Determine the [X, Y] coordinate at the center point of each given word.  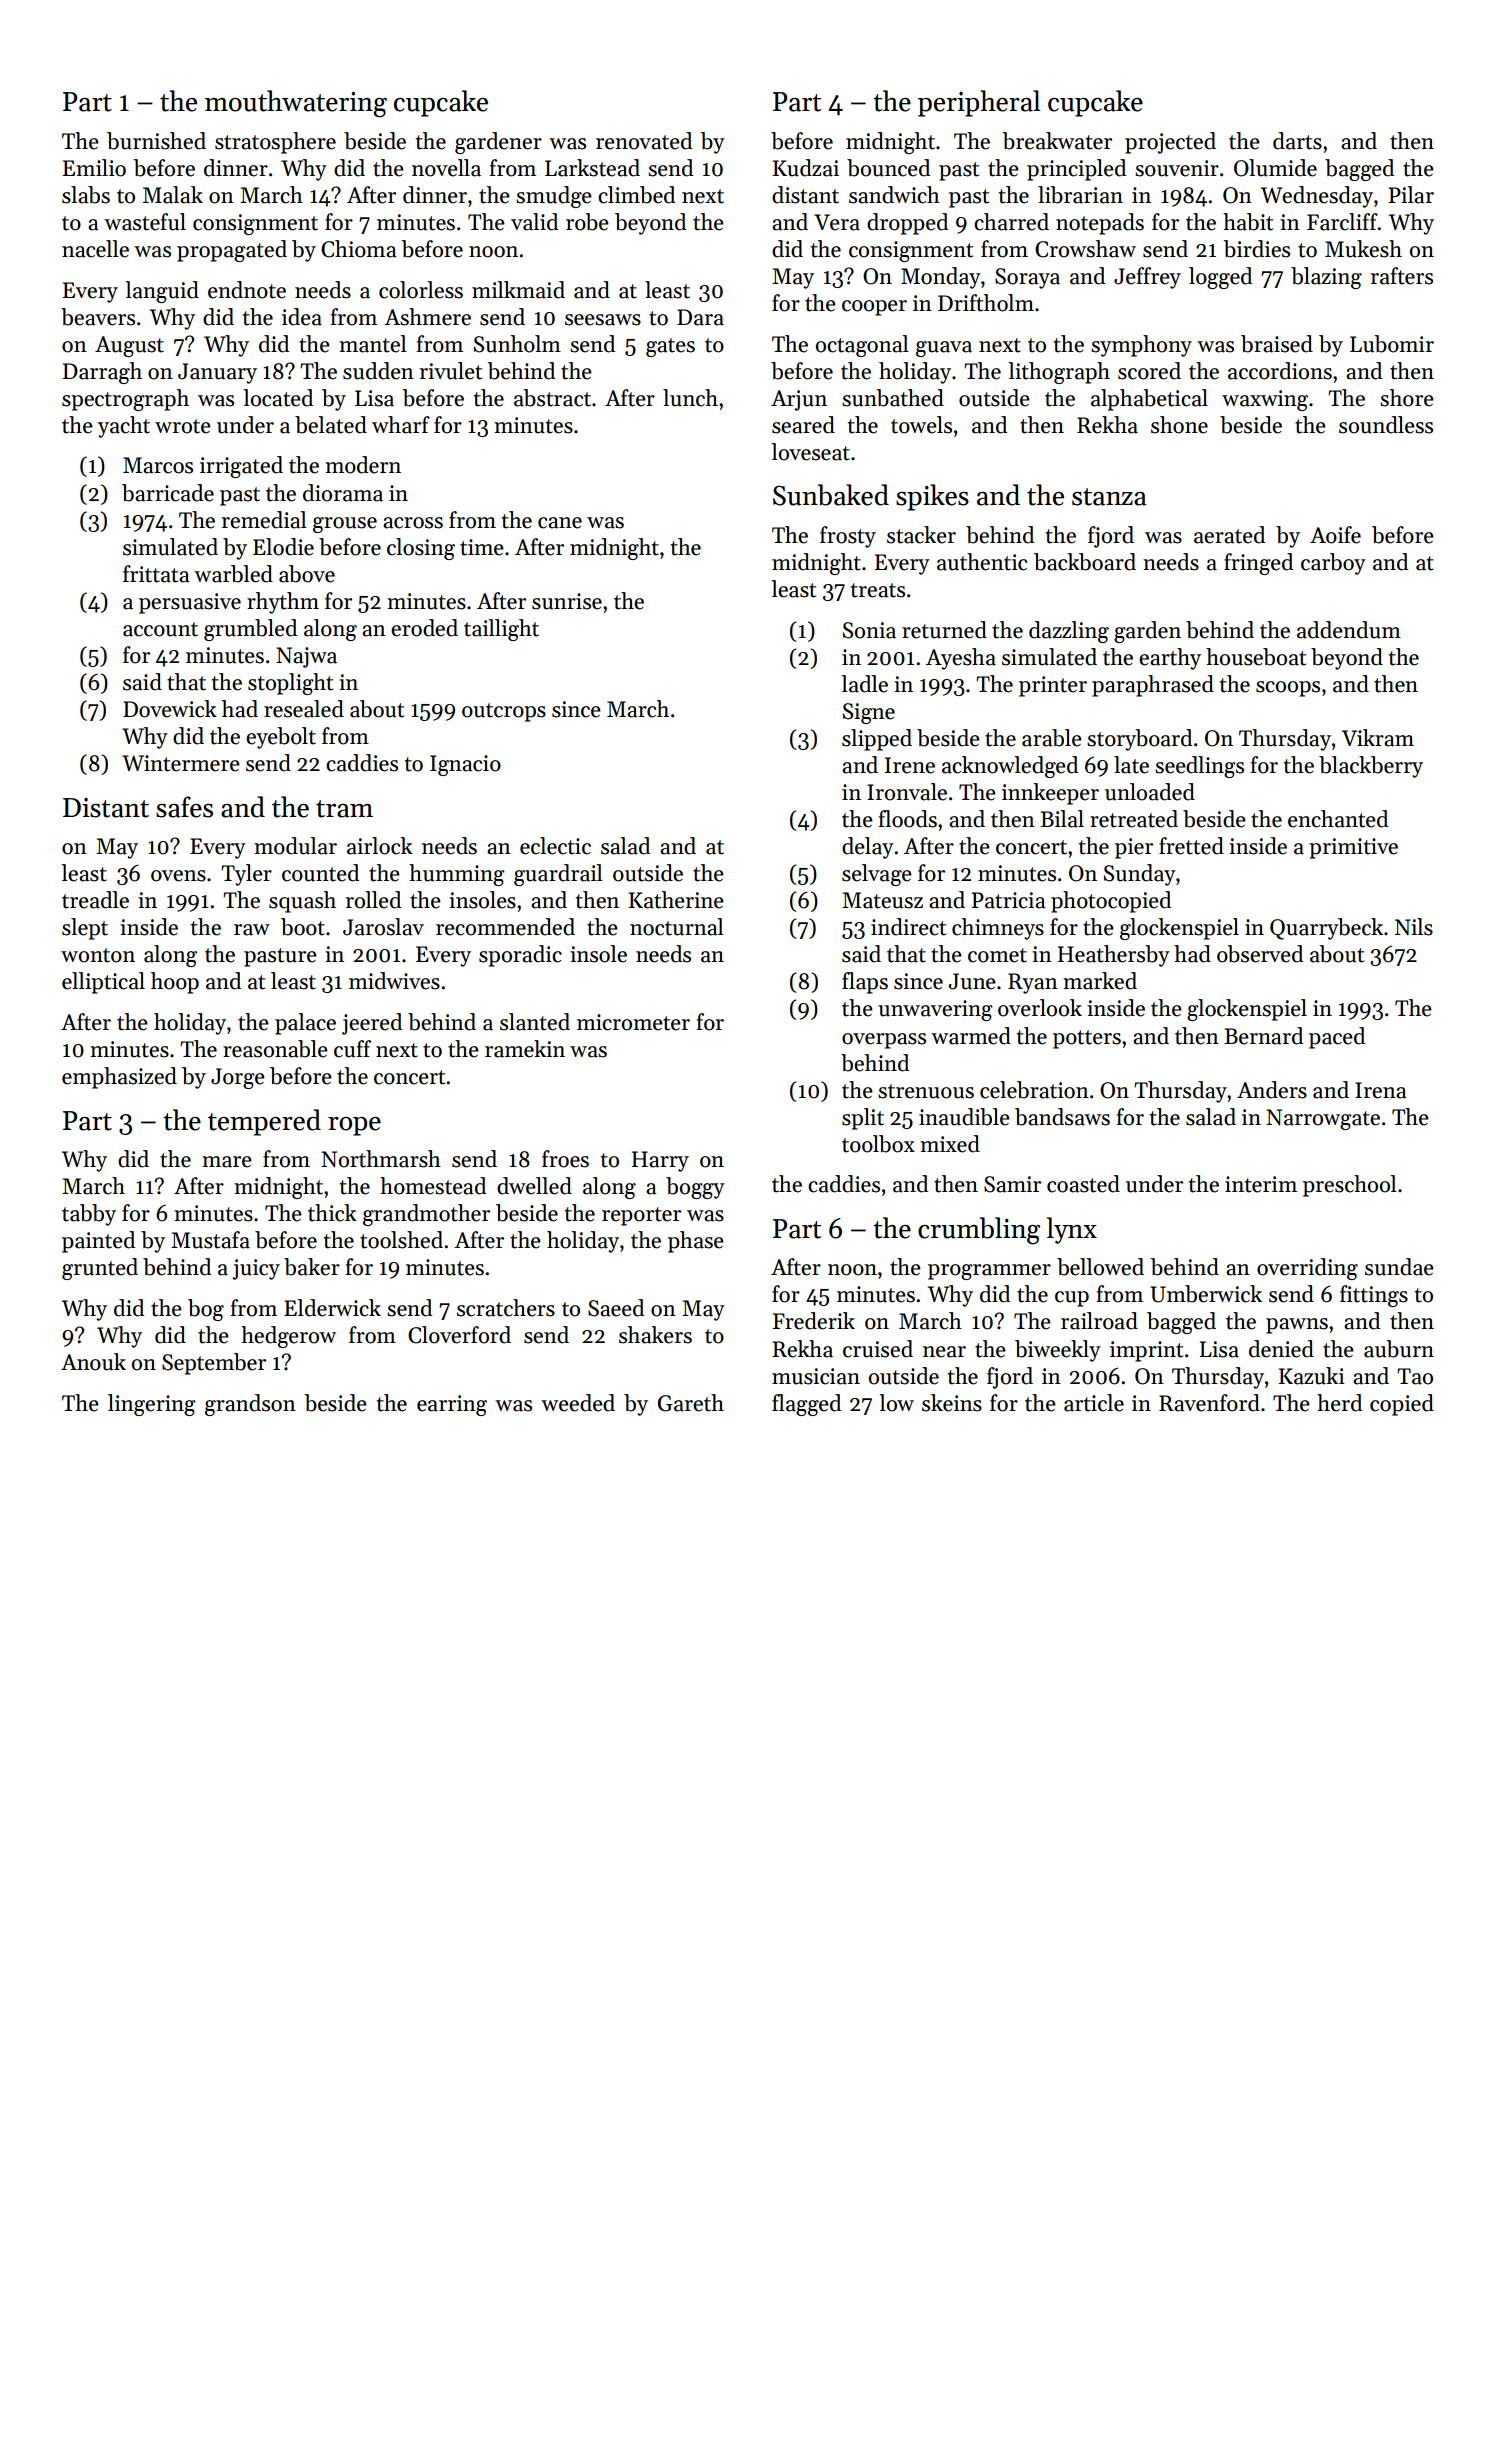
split [863, 1119]
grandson [250, 1405]
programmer [989, 1272]
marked [1100, 981]
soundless [1386, 425]
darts [1297, 141]
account [160, 629]
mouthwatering [296, 104]
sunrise [567, 601]
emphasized [119, 1078]
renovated [644, 141]
